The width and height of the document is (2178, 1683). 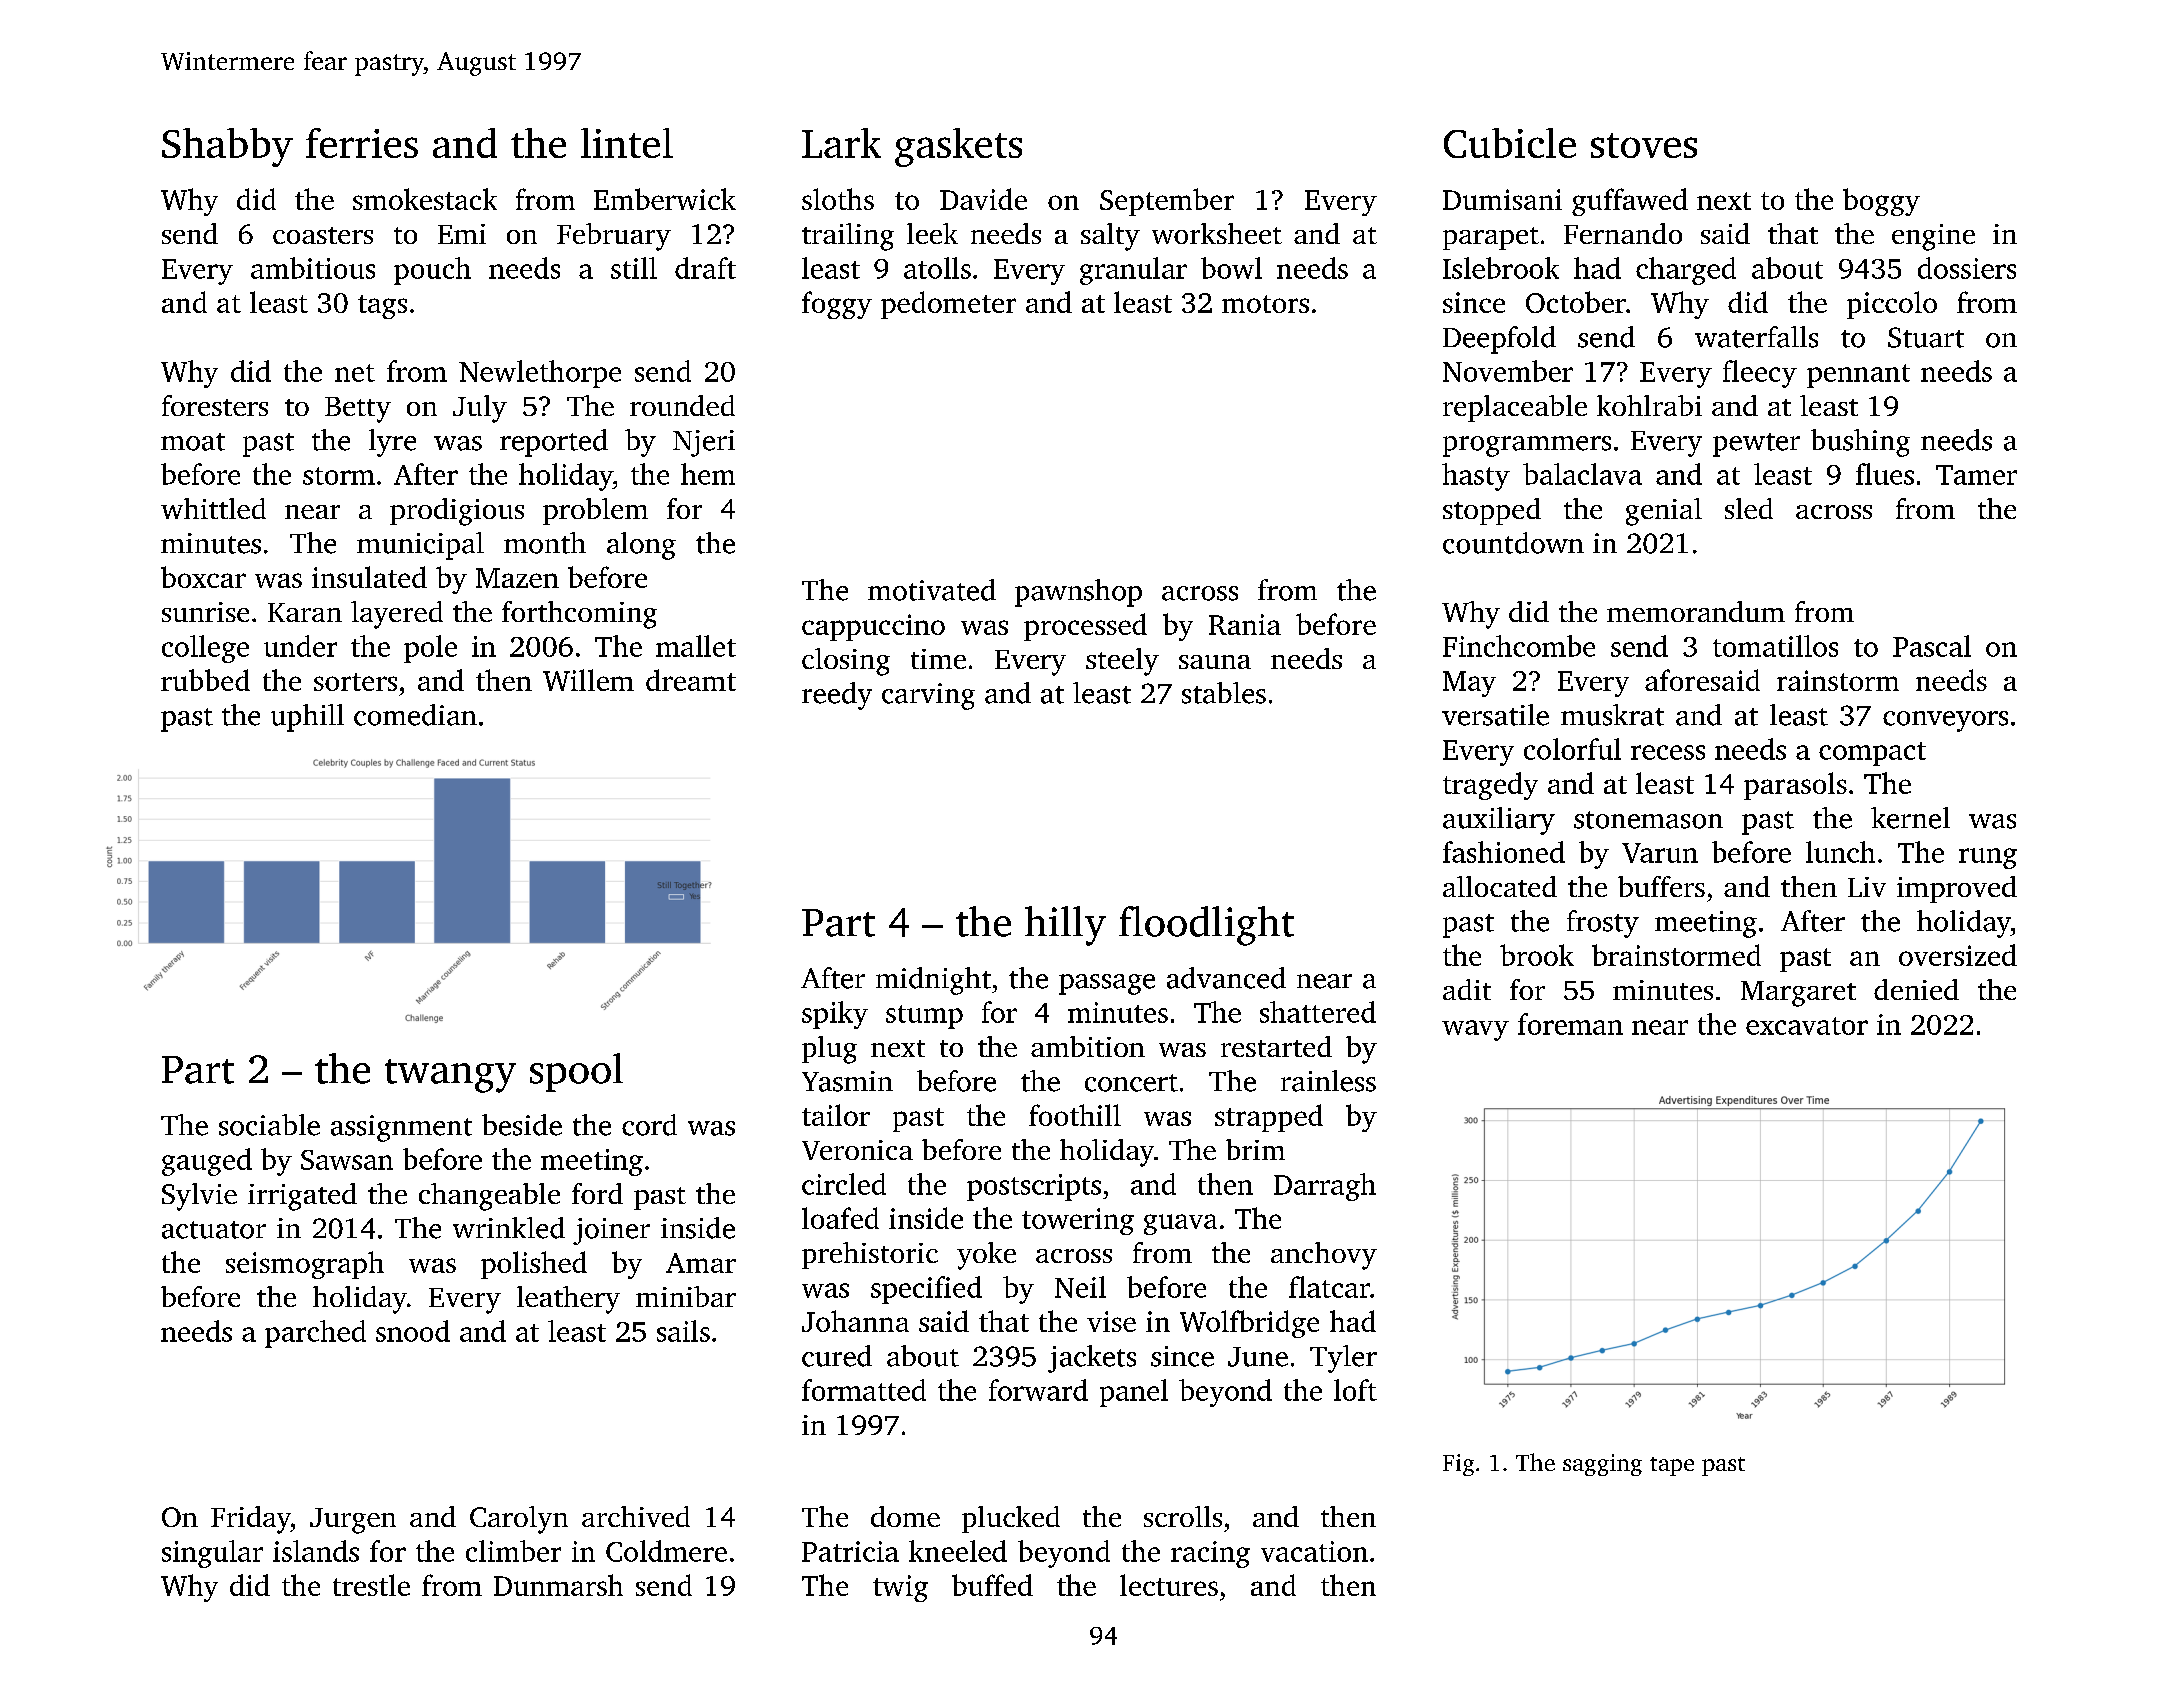 What do you see at coordinates (315, 1334) in the document?
I see `parched` at bounding box center [315, 1334].
